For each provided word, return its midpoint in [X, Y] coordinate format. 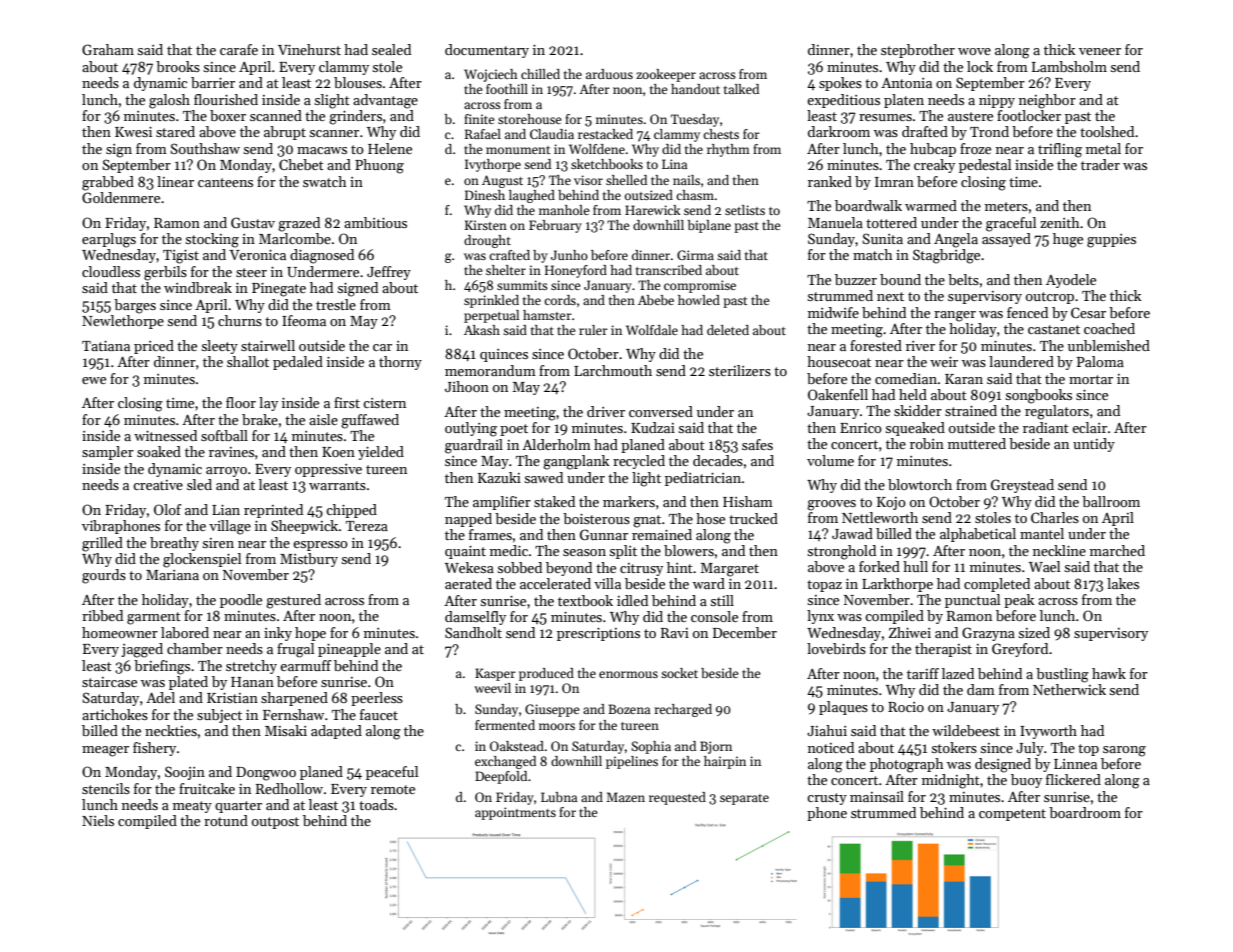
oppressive [328, 470]
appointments [515, 813]
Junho [569, 255]
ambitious [375, 222]
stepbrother [918, 51]
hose [710, 518]
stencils [106, 788]
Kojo [891, 503]
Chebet [301, 164]
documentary [487, 51]
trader [1100, 164]
